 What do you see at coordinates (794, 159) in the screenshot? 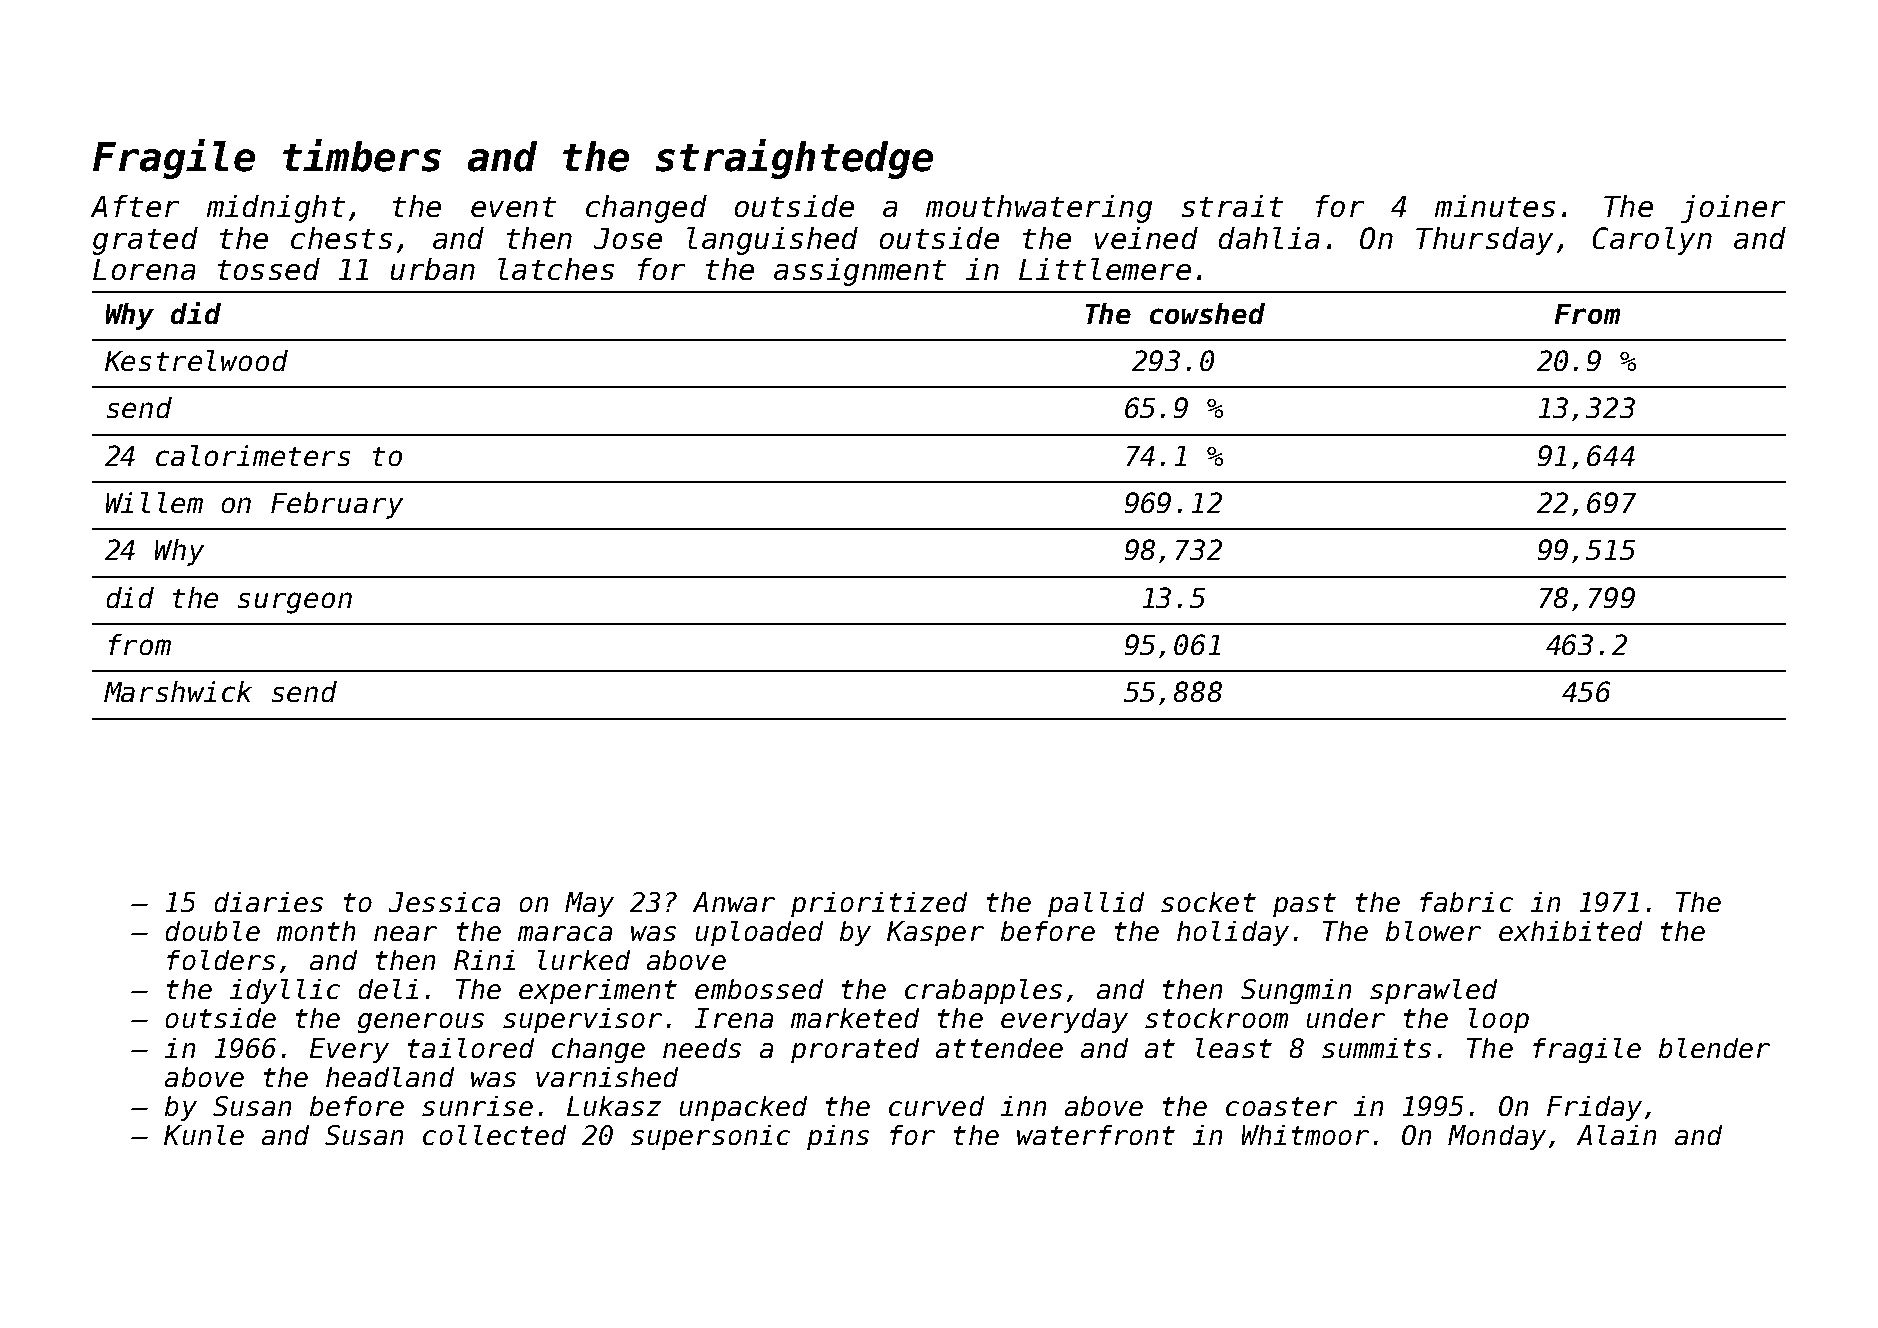
I see `straightedge` at bounding box center [794, 159].
